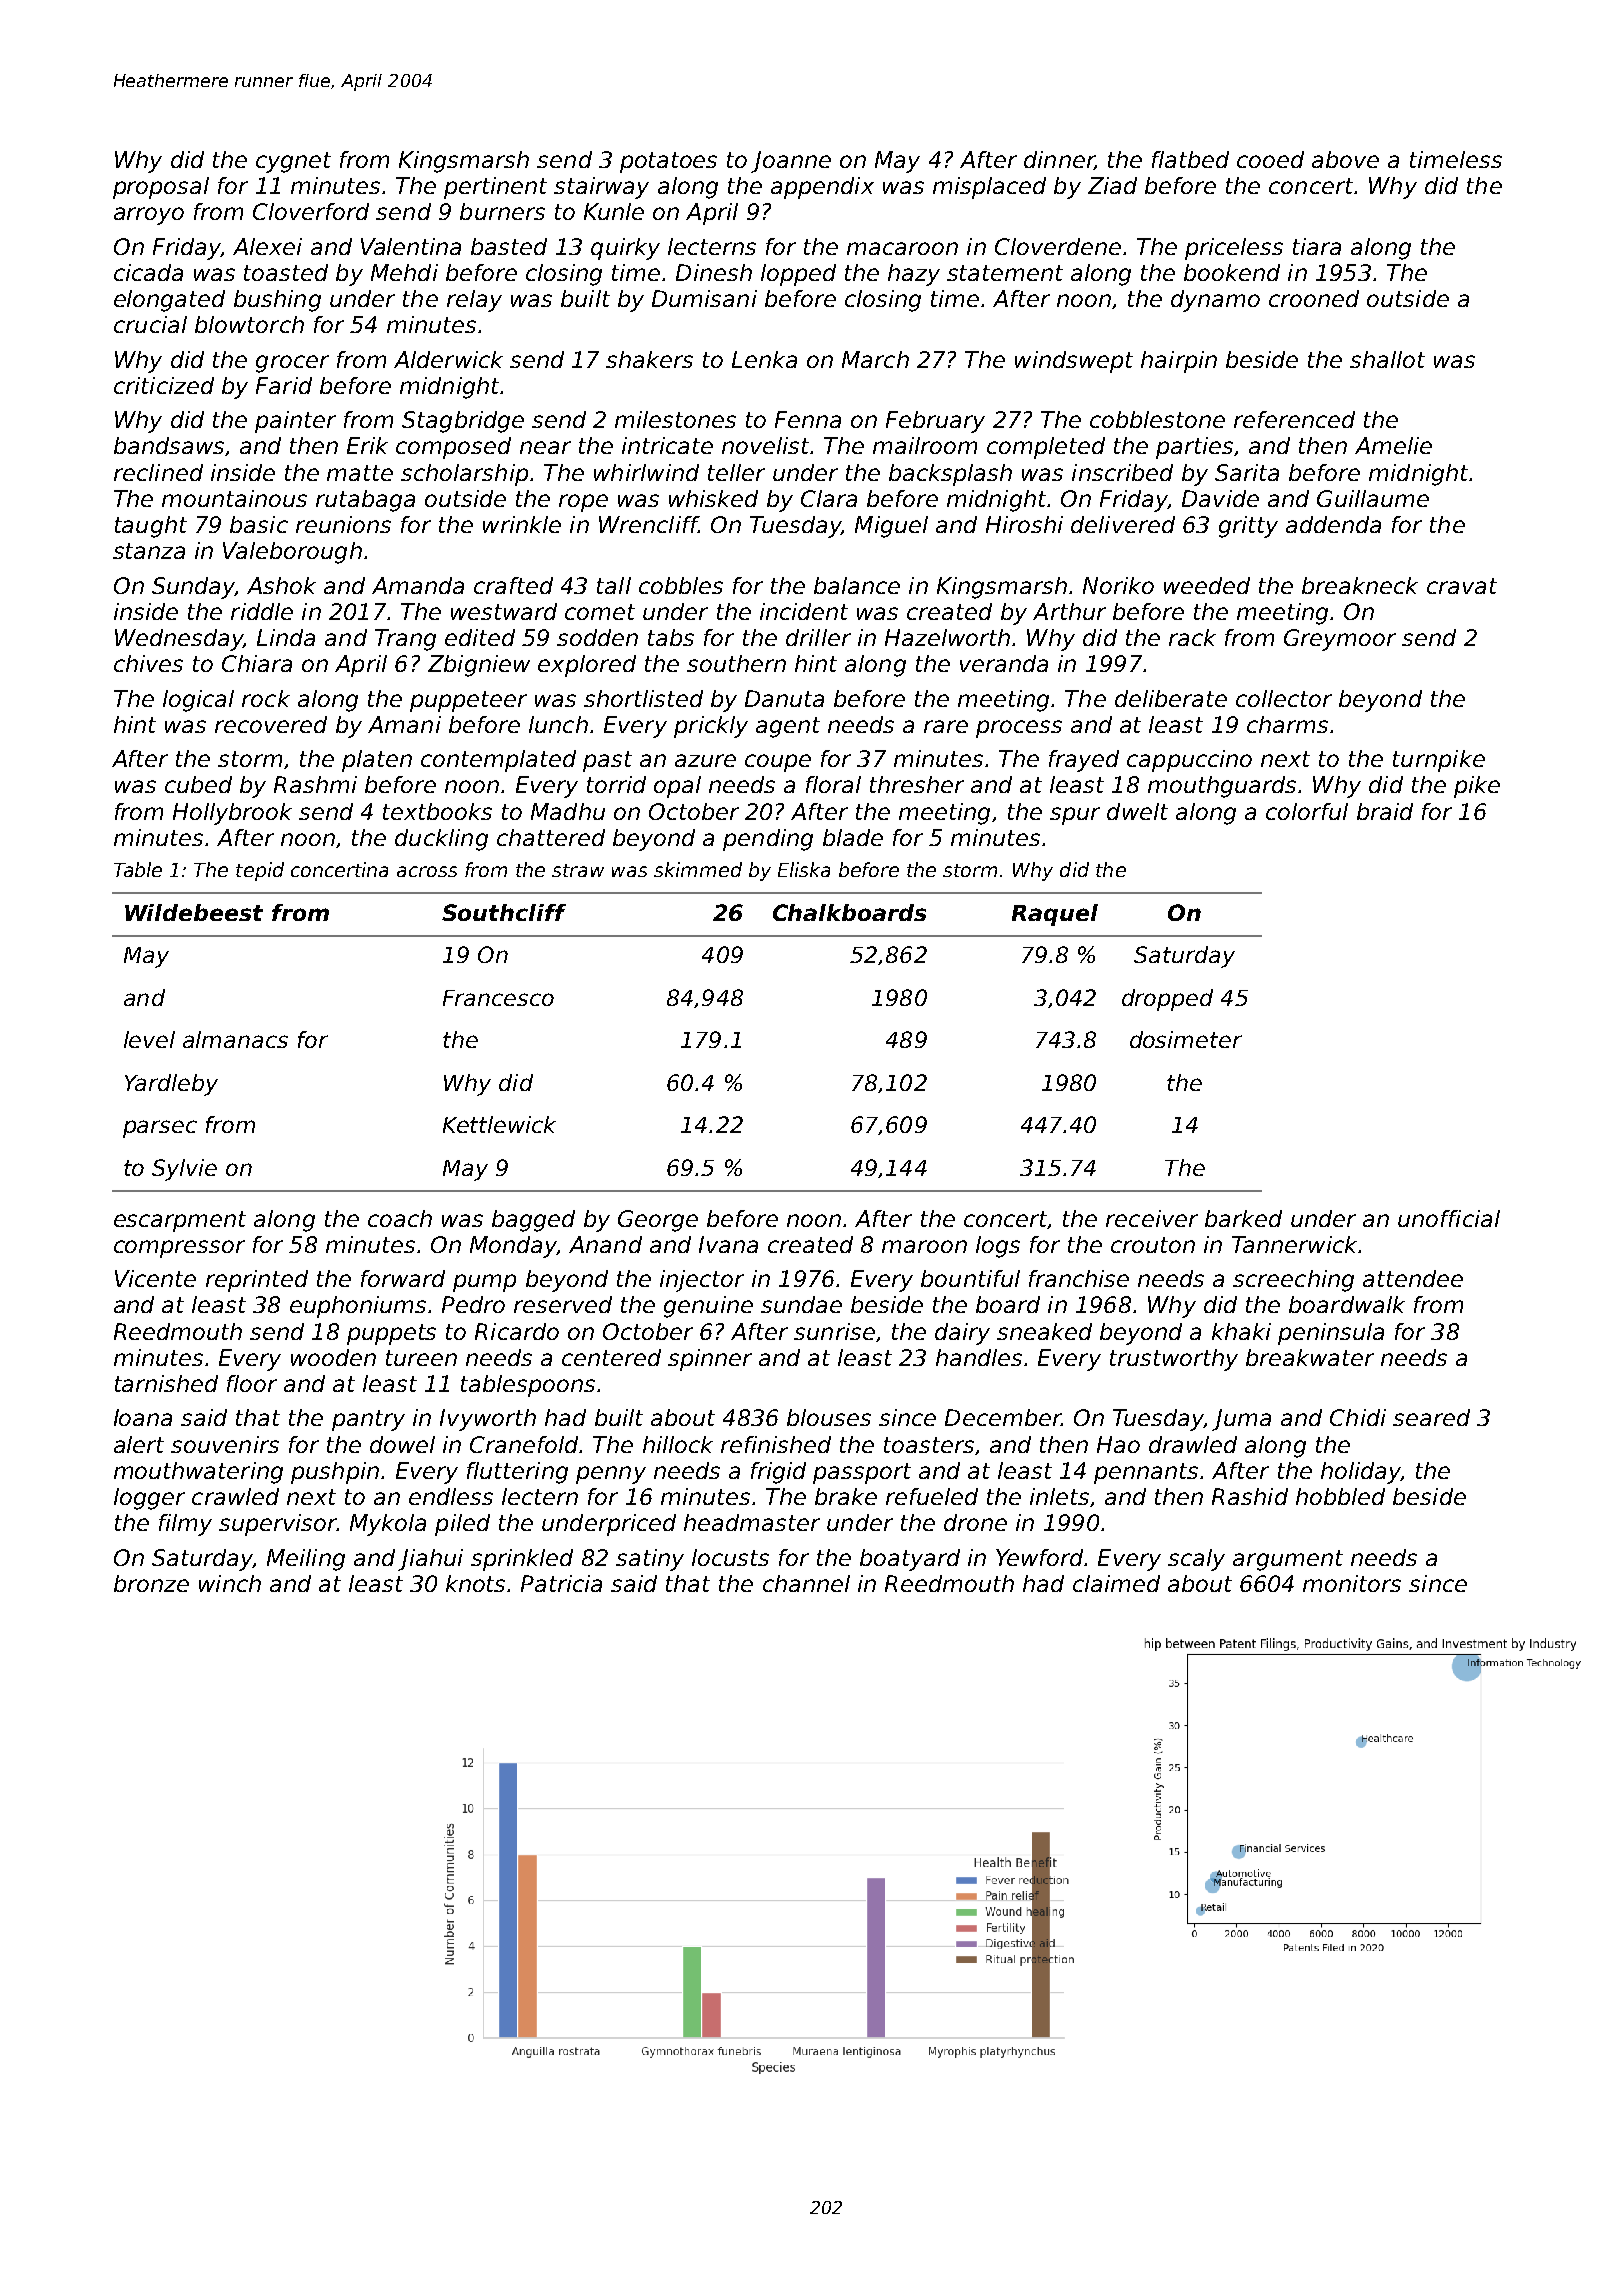 Image resolution: width=1620 pixels, height=2292 pixels. Describe the element at coordinates (1345, 159) in the image. I see `above` at that location.
